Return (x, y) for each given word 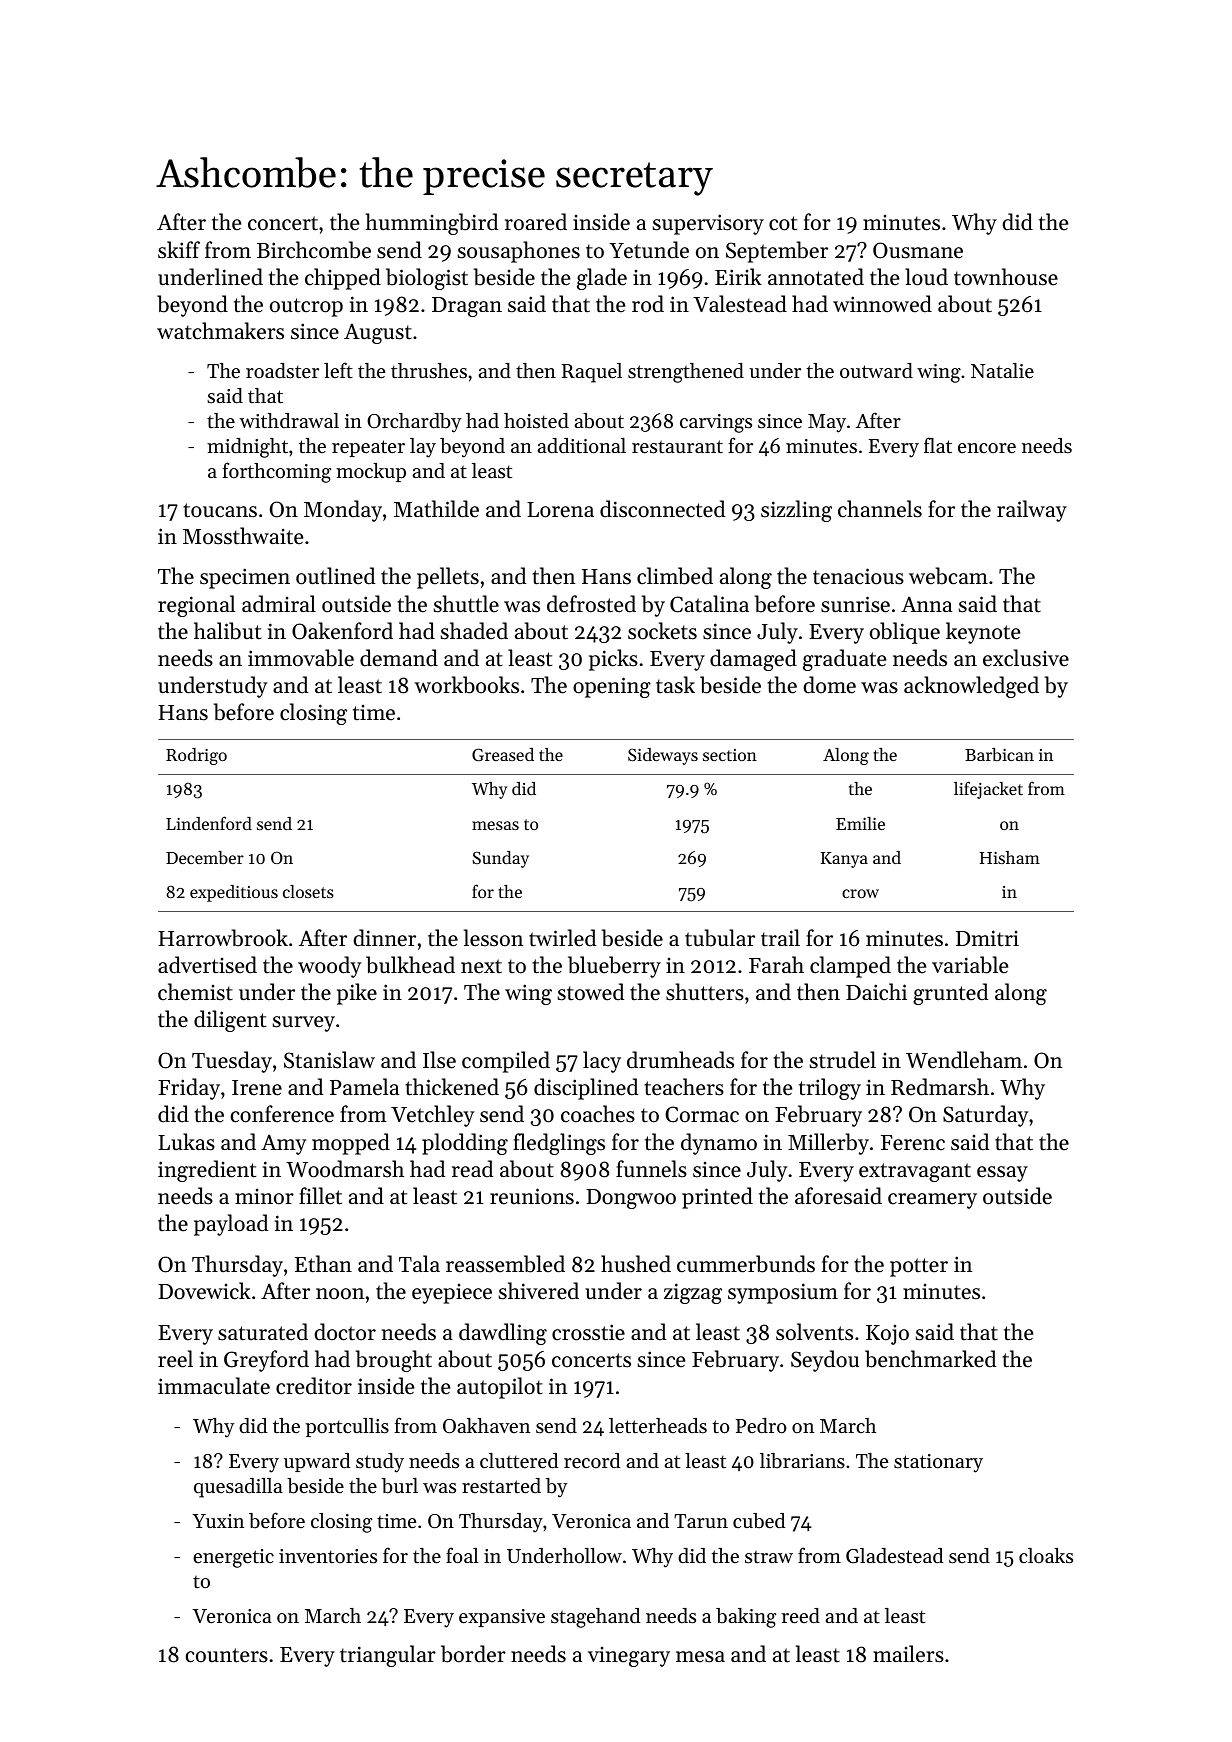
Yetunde (649, 250)
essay (1002, 1174)
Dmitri (987, 938)
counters (226, 1655)
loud (926, 277)
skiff (179, 250)
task (675, 685)
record (592, 1460)
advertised (207, 965)
